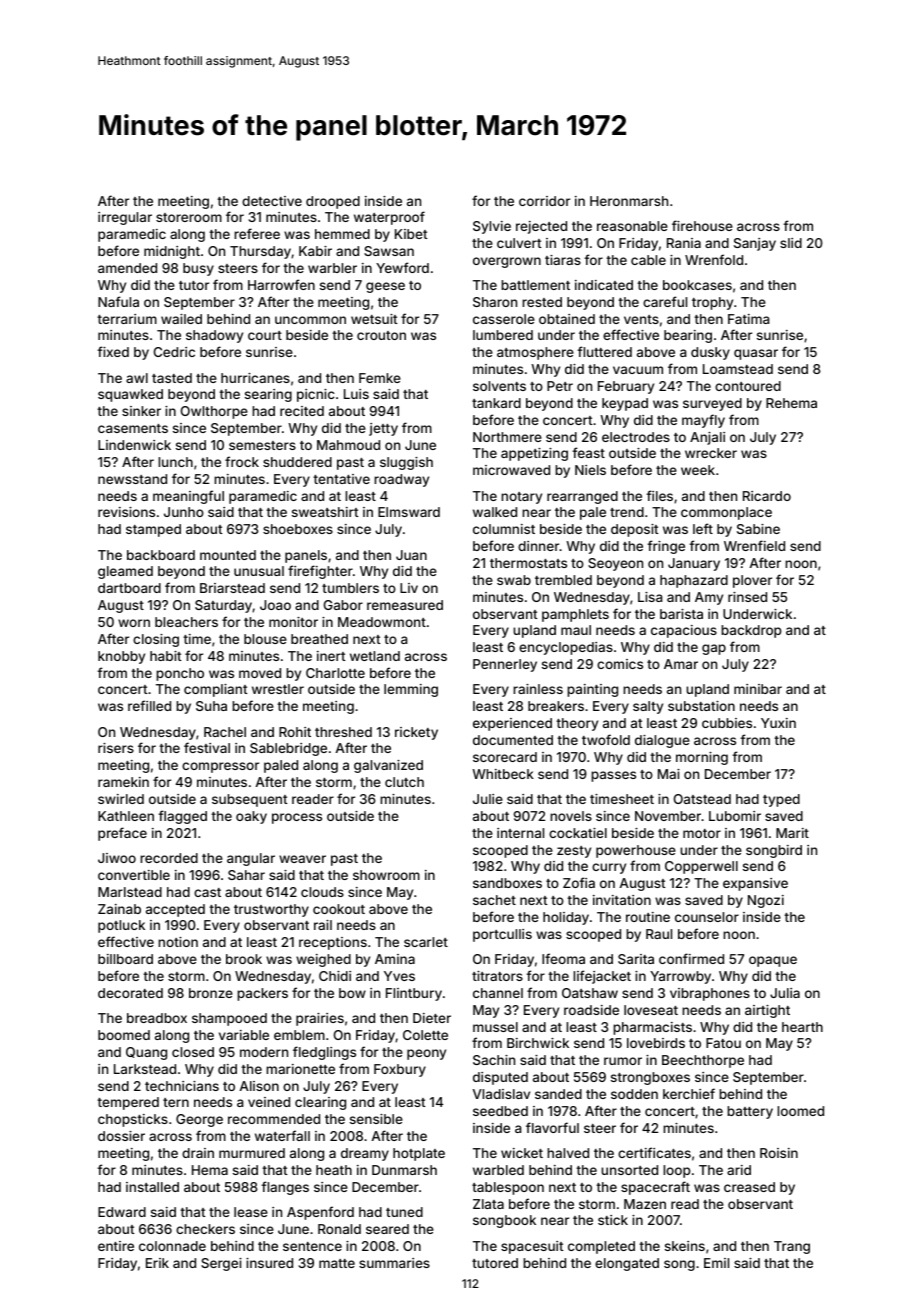  Describe the element at coordinates (677, 1171) in the image. I see `loop` at that location.
